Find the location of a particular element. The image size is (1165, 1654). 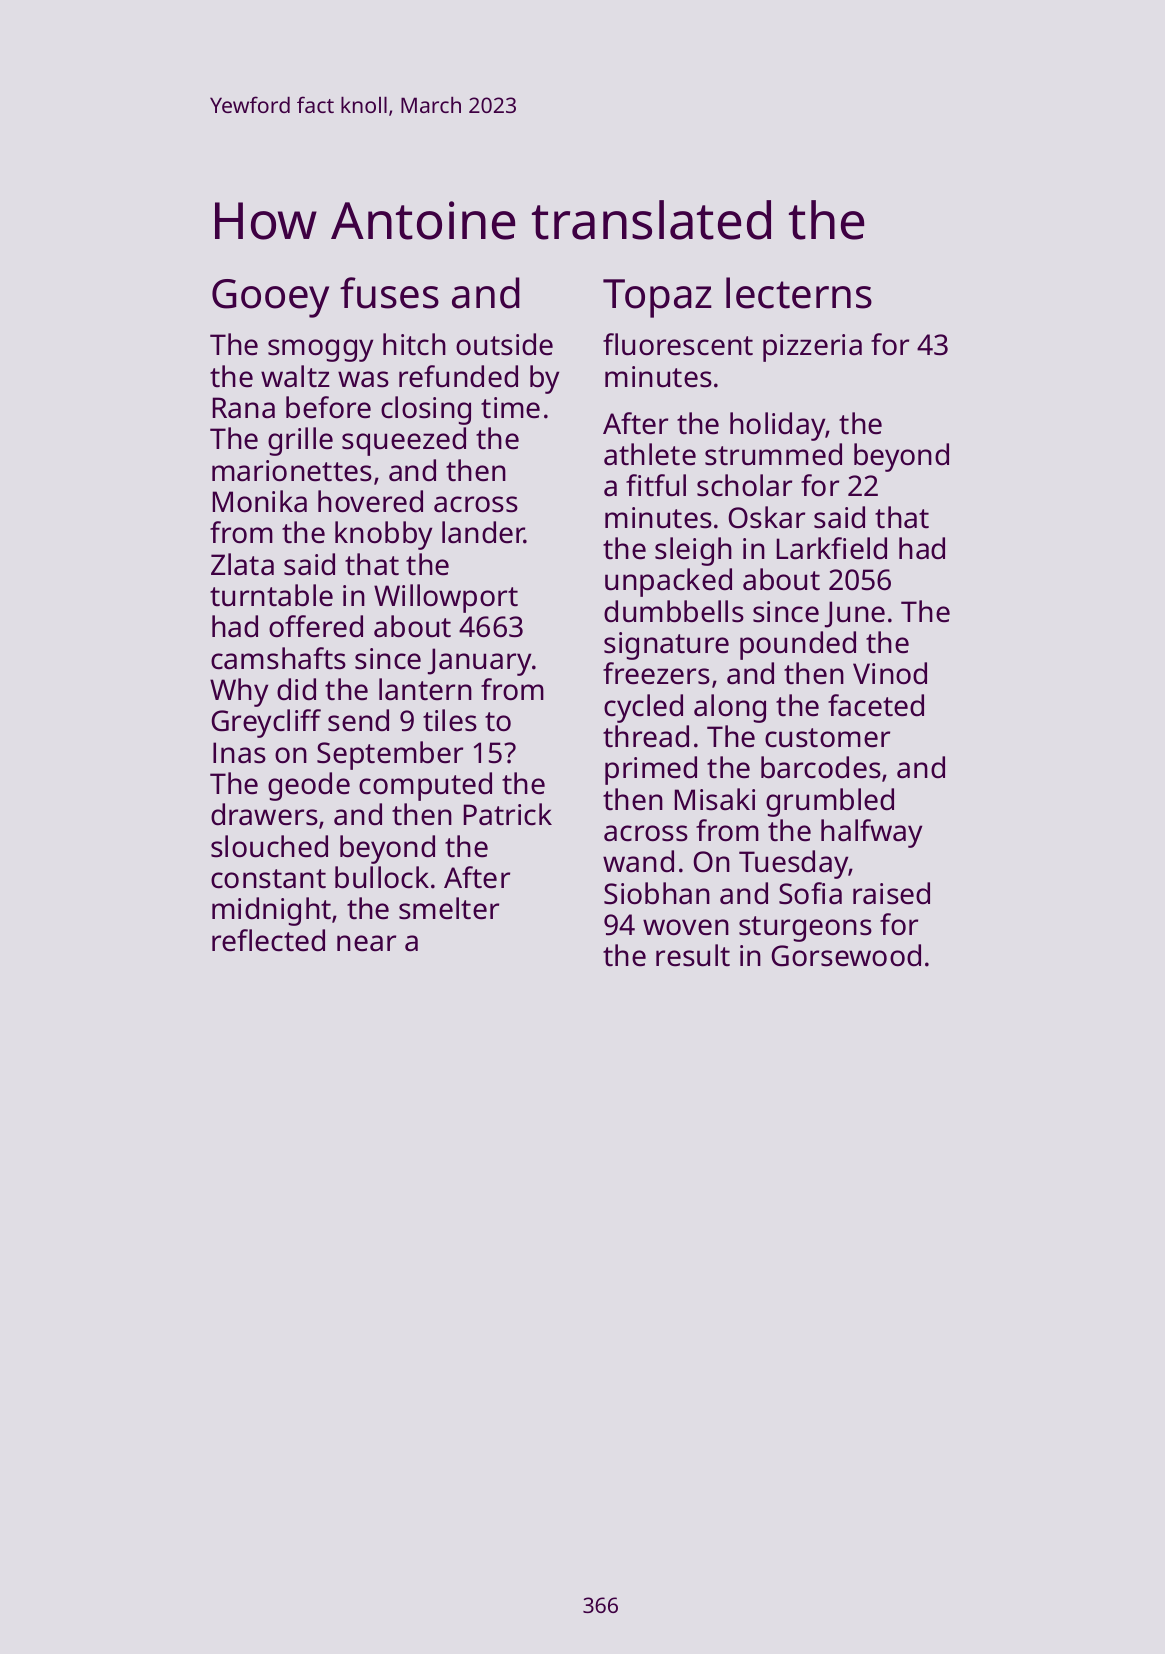

Larkfield is located at coordinates (832, 548).
